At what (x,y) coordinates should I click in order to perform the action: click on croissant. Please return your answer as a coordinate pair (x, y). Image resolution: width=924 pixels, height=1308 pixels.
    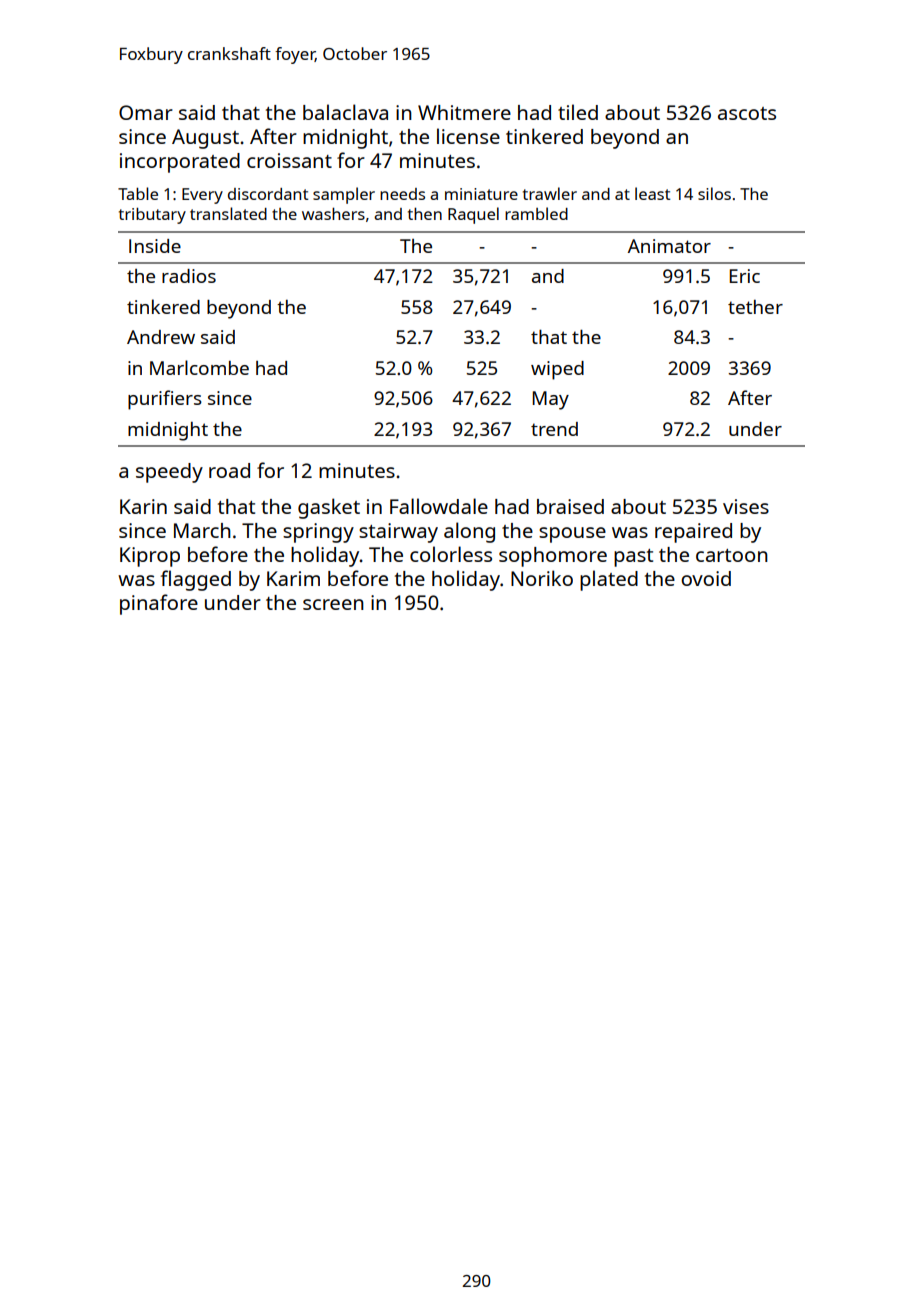
    Looking at the image, I should click on (289, 160).
